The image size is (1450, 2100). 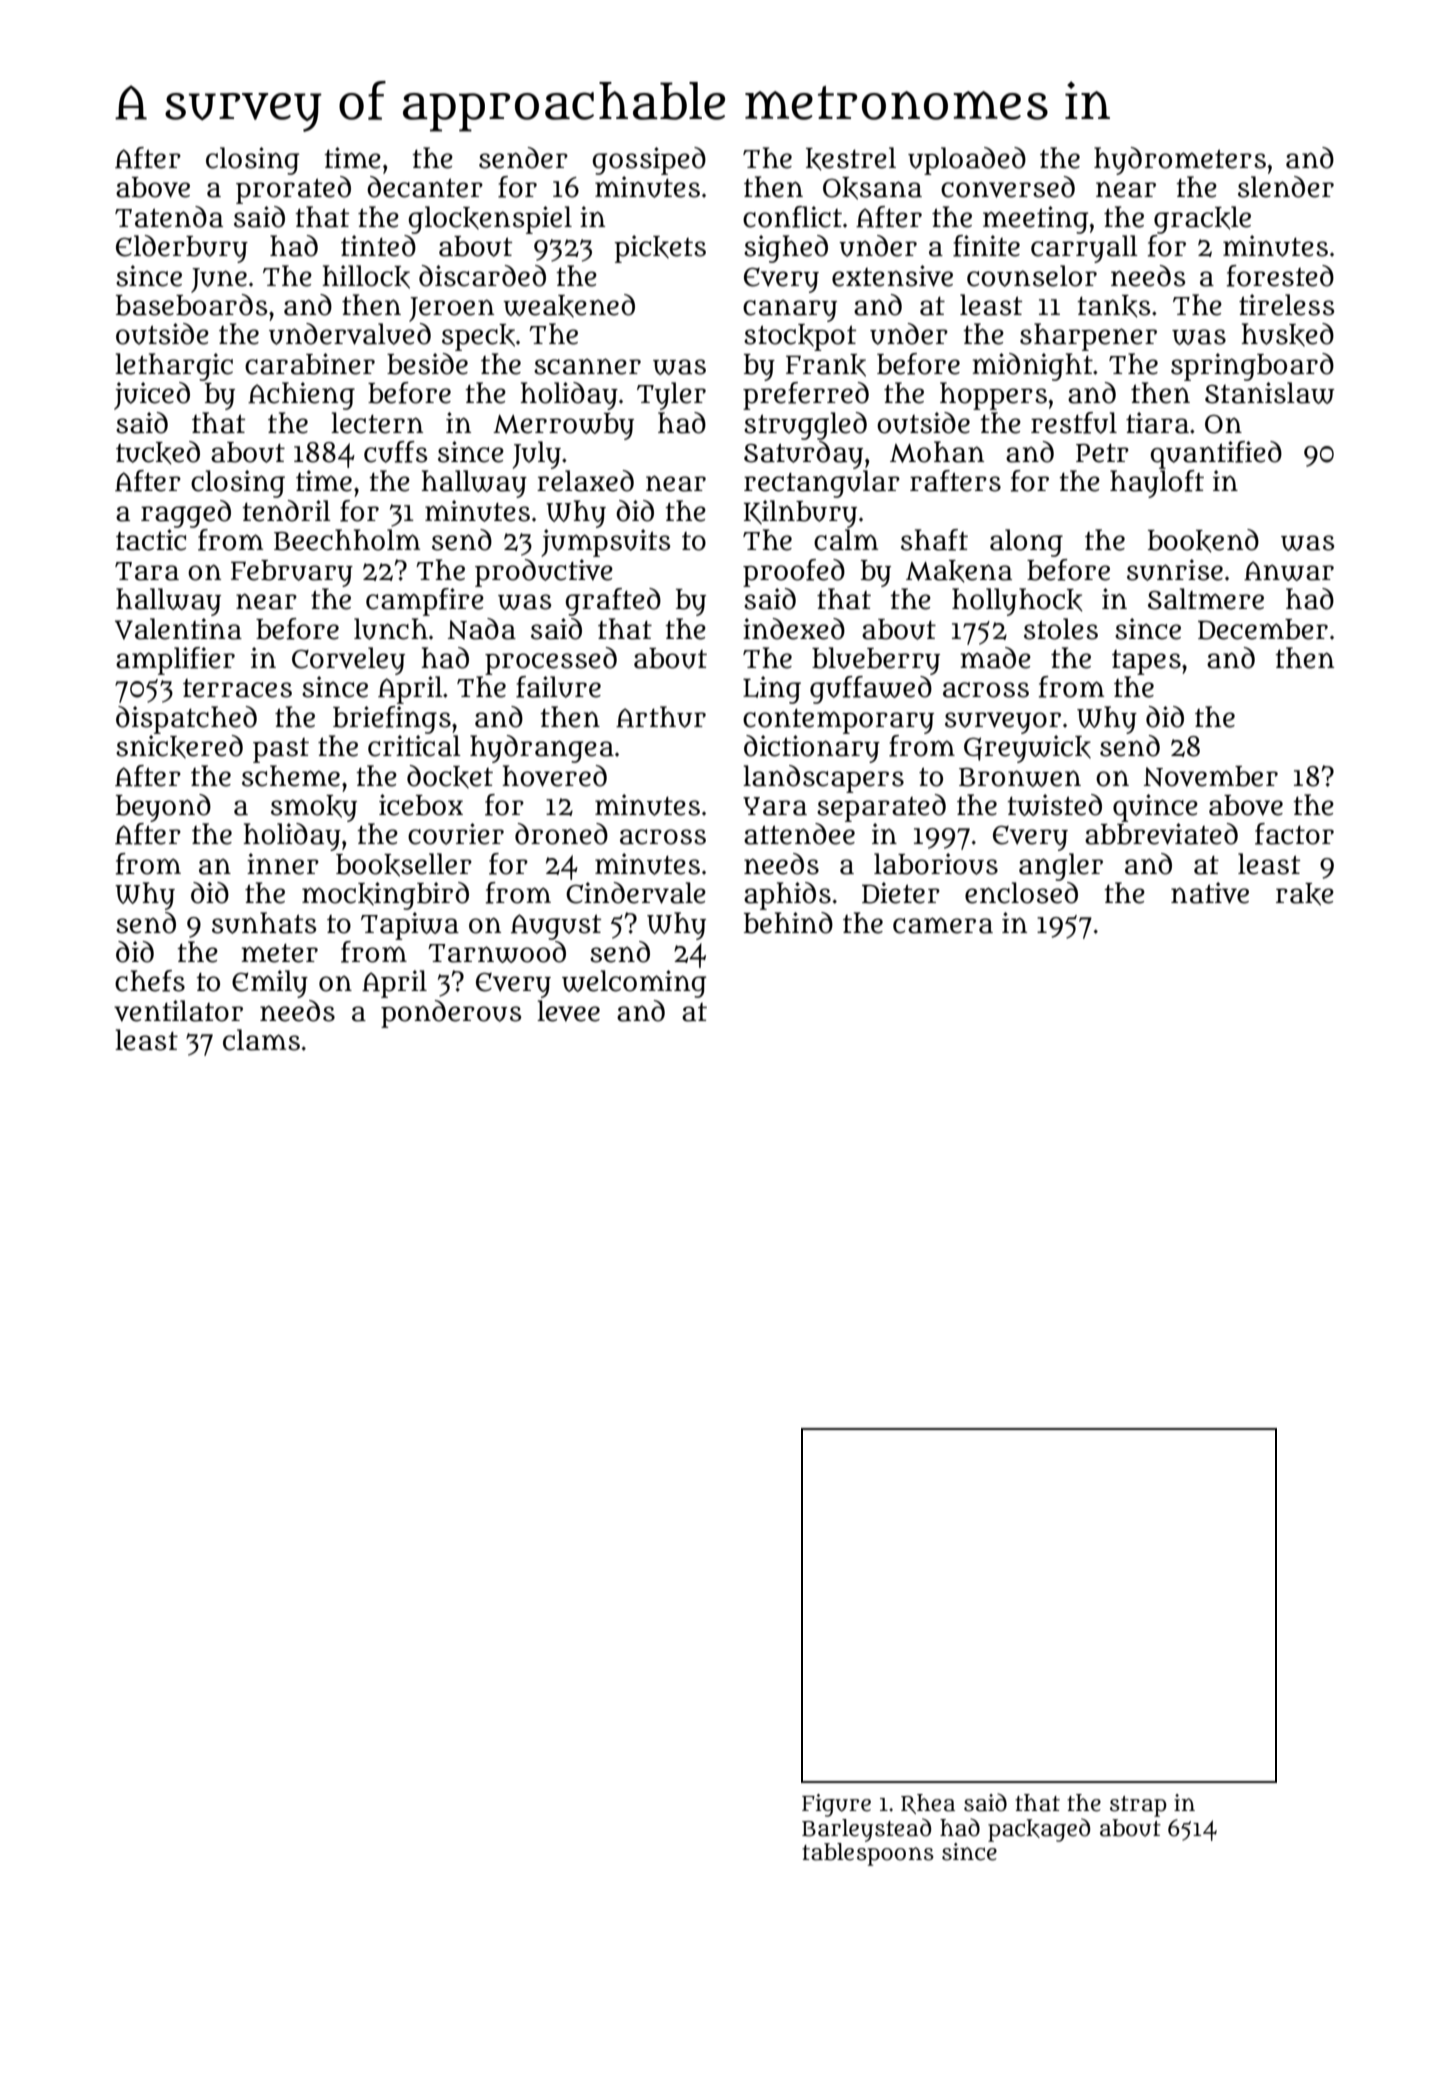 I want to click on levee, so click(x=568, y=1011).
